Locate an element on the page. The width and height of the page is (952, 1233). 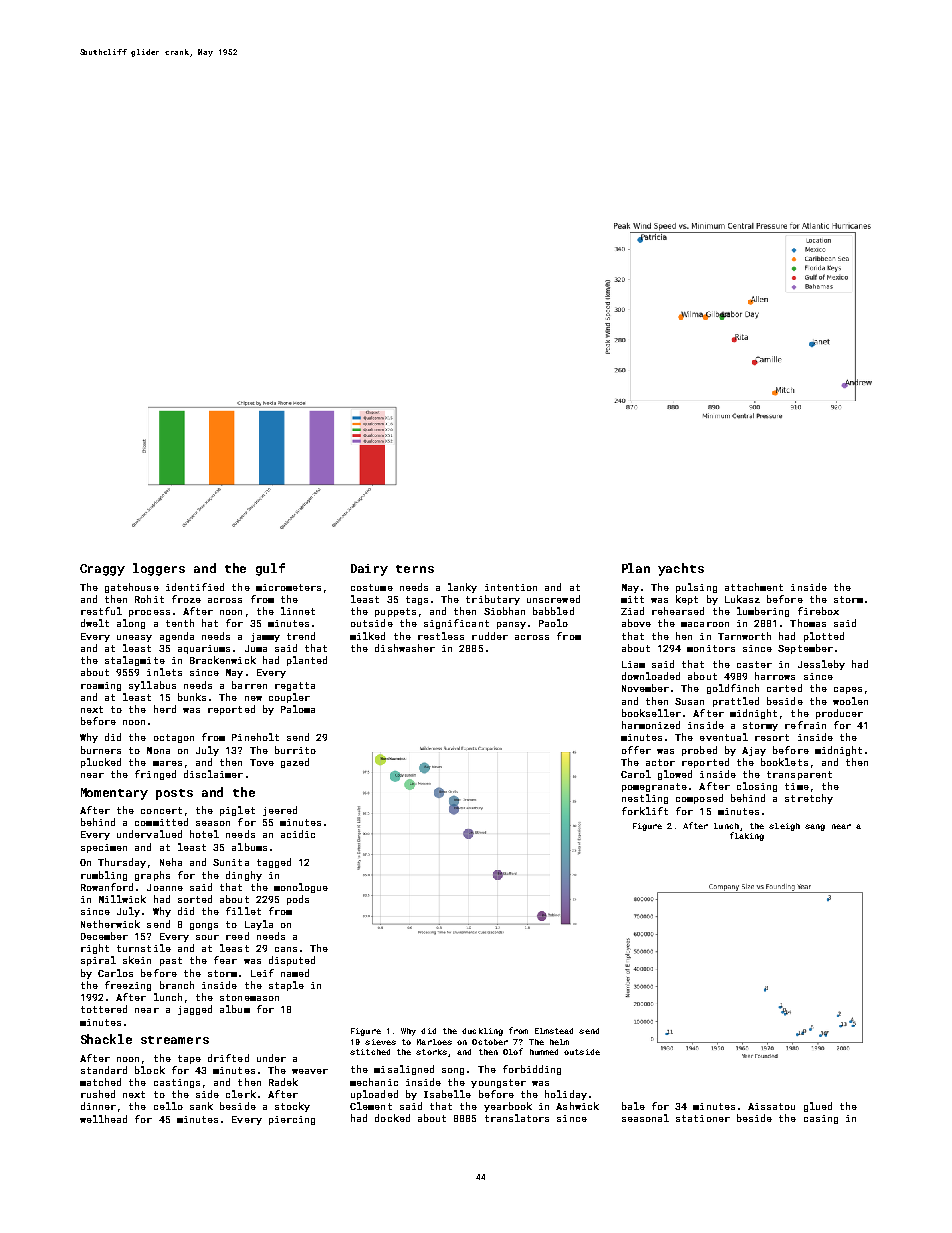
restful is located at coordinates (101, 611).
